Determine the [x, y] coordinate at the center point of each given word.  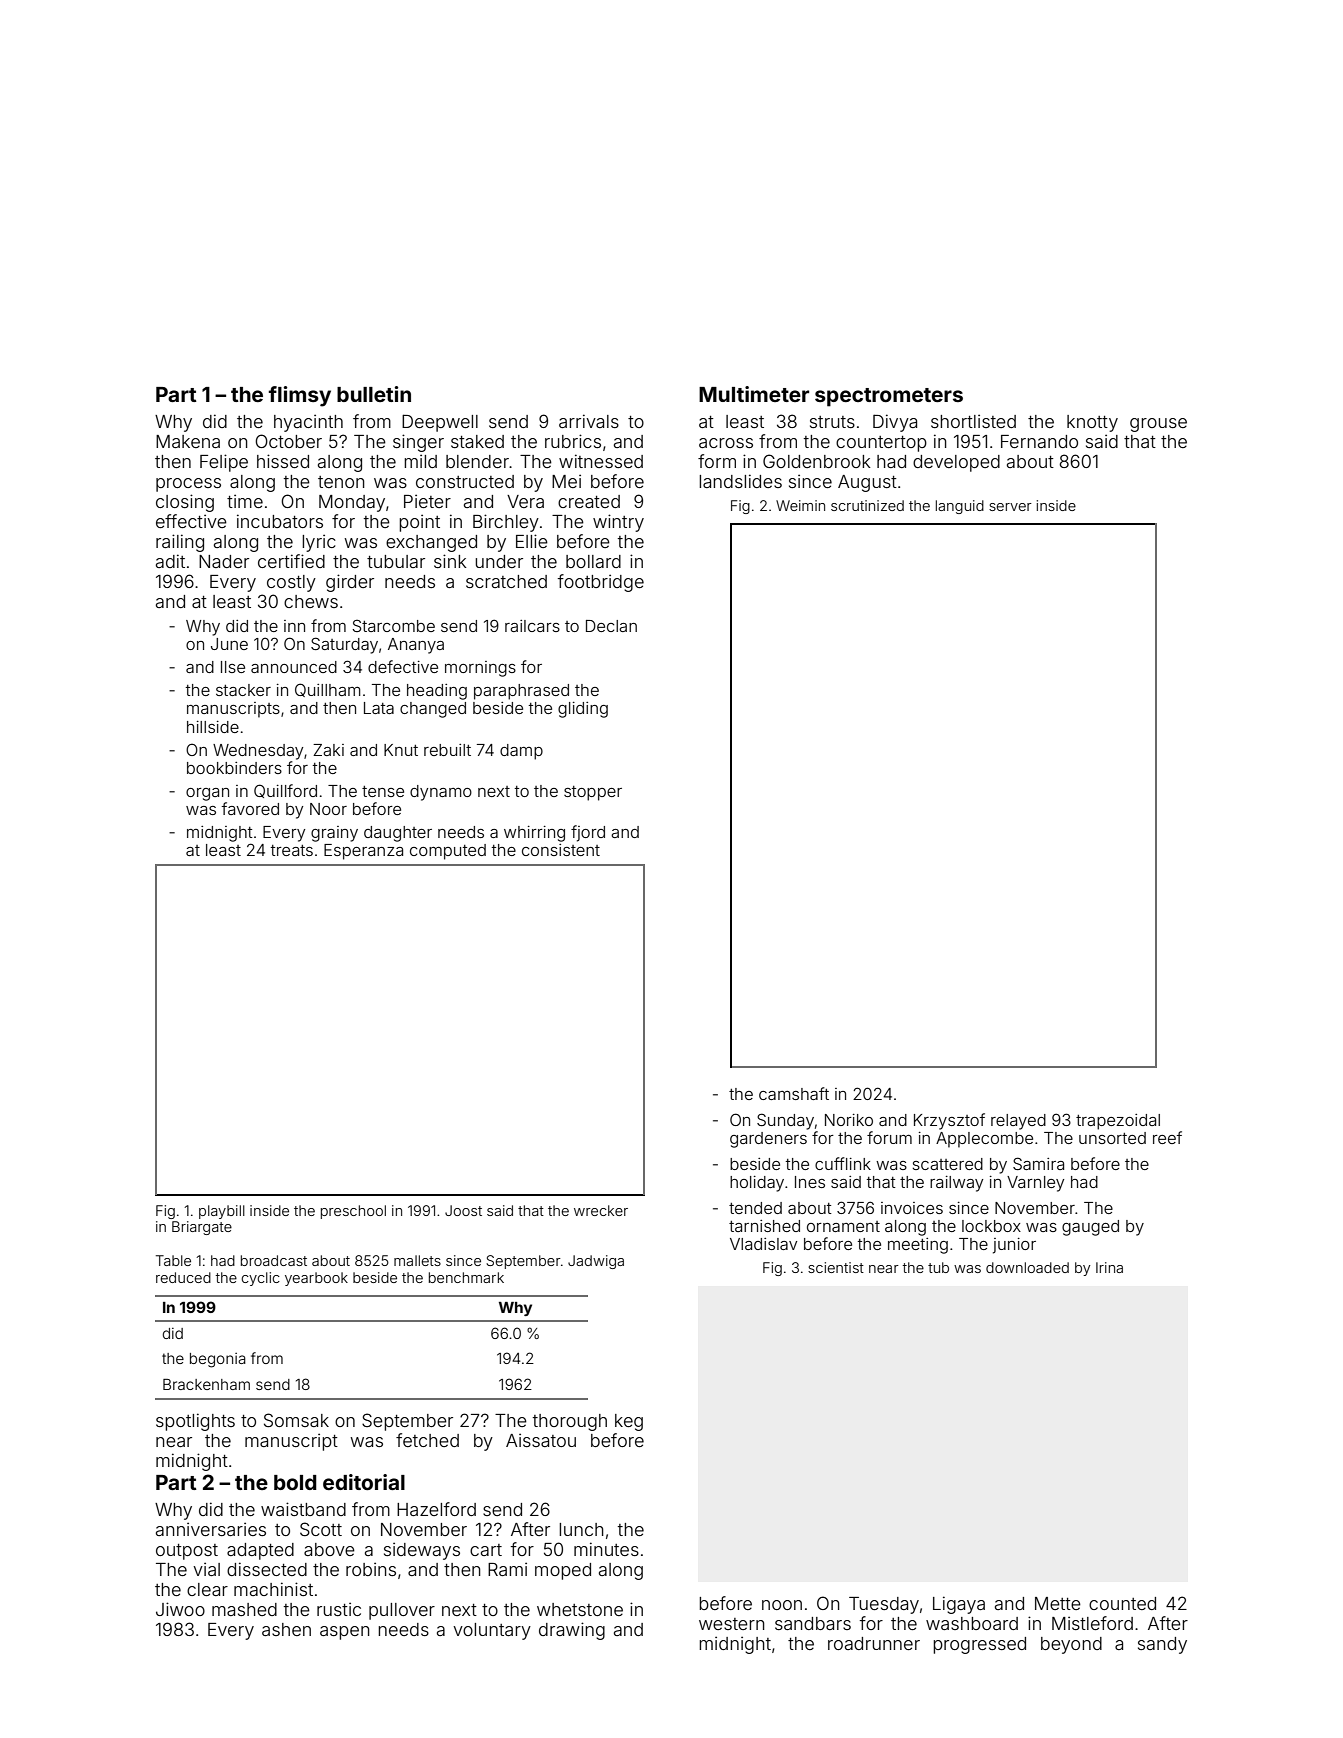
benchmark [466, 1277]
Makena [188, 441]
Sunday [785, 1121]
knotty [1092, 423]
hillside [213, 727]
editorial [364, 1482]
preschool [353, 1212]
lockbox [991, 1226]
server [1010, 507]
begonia [218, 1360]
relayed [1018, 1122]
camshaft [794, 1093]
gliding [583, 710]
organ [207, 794]
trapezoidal [1118, 1122]
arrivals [589, 421]
